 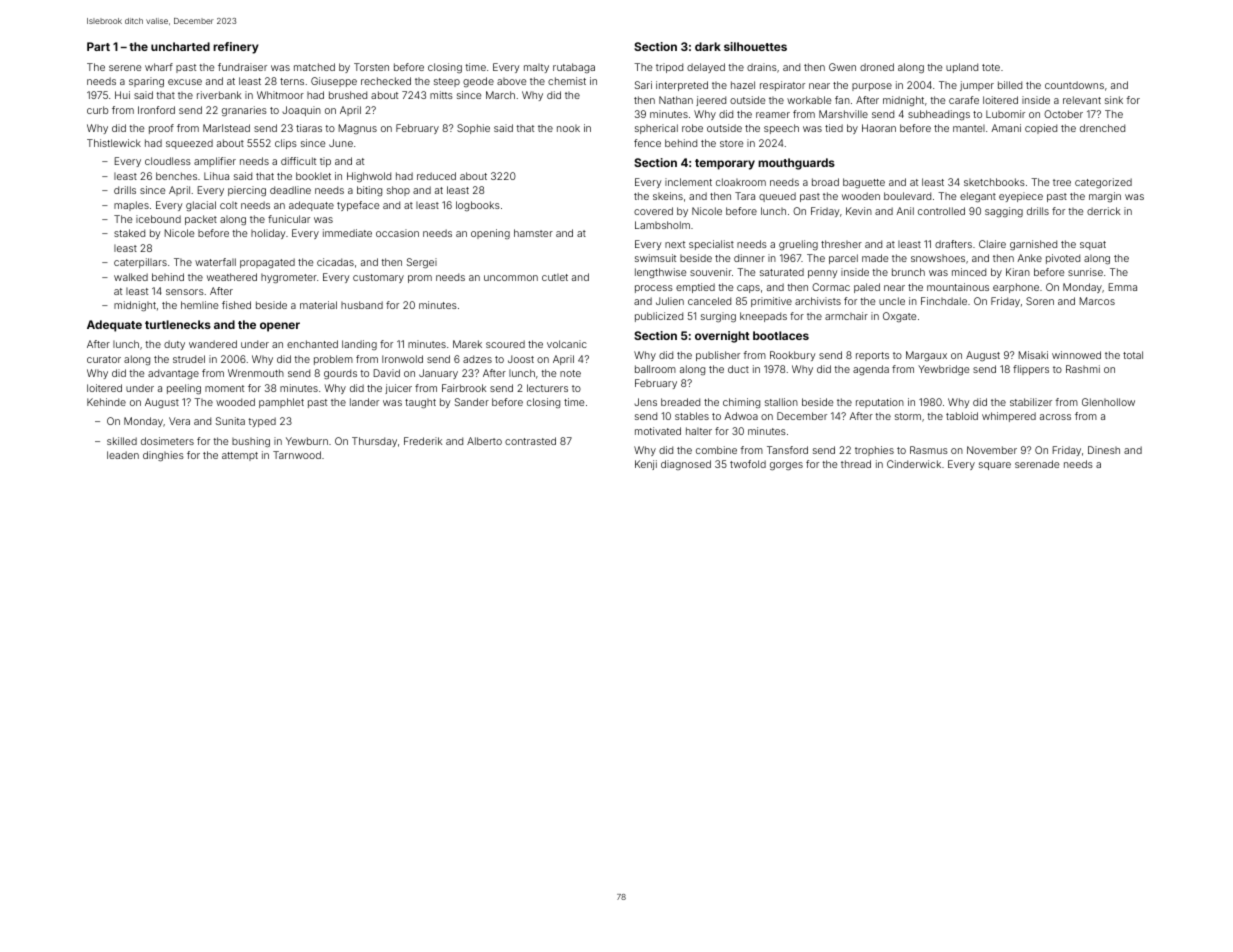 What do you see at coordinates (555, 277) in the image?
I see `cutlet` at bounding box center [555, 277].
